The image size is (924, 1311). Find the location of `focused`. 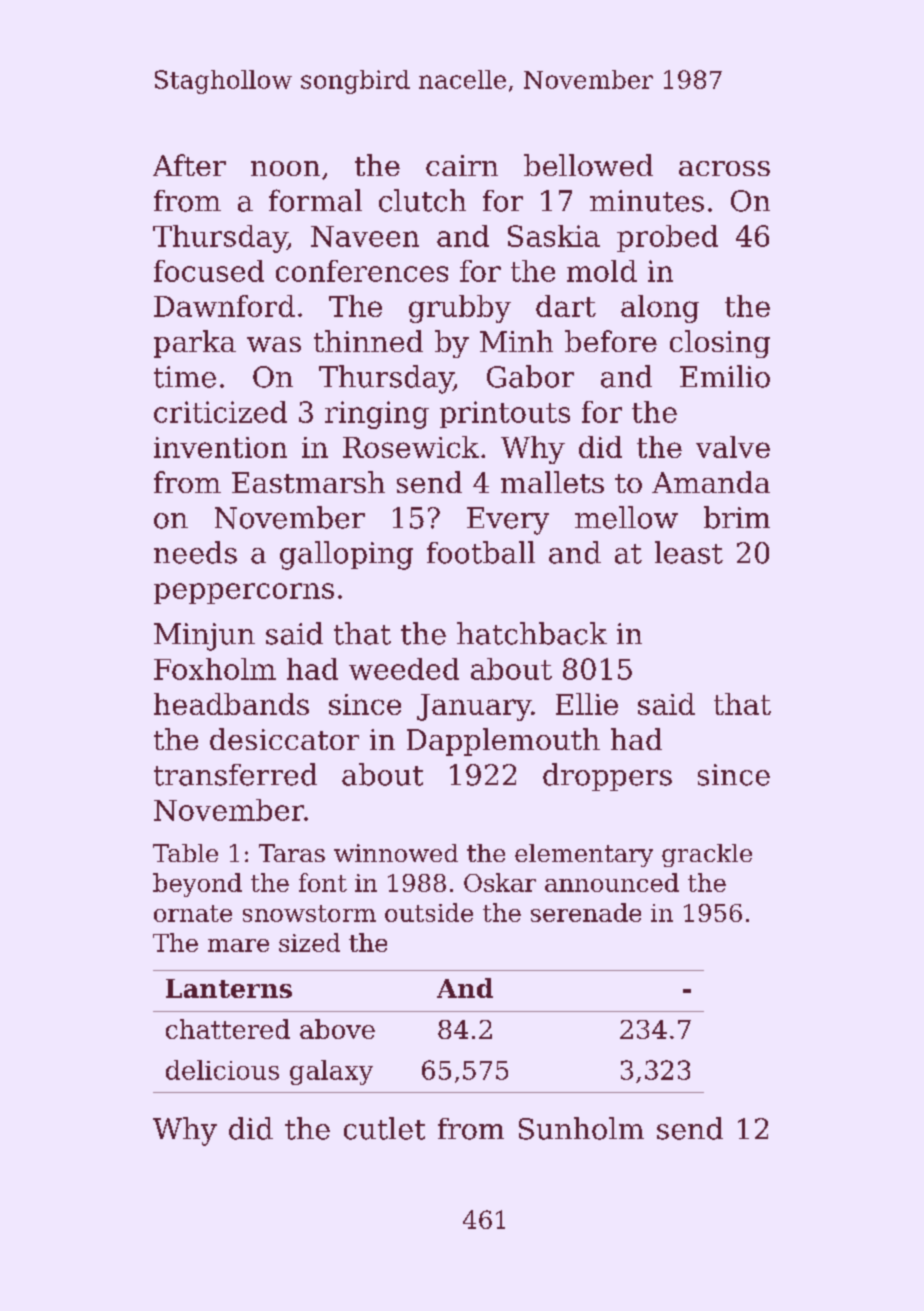

focused is located at coordinates (209, 271).
